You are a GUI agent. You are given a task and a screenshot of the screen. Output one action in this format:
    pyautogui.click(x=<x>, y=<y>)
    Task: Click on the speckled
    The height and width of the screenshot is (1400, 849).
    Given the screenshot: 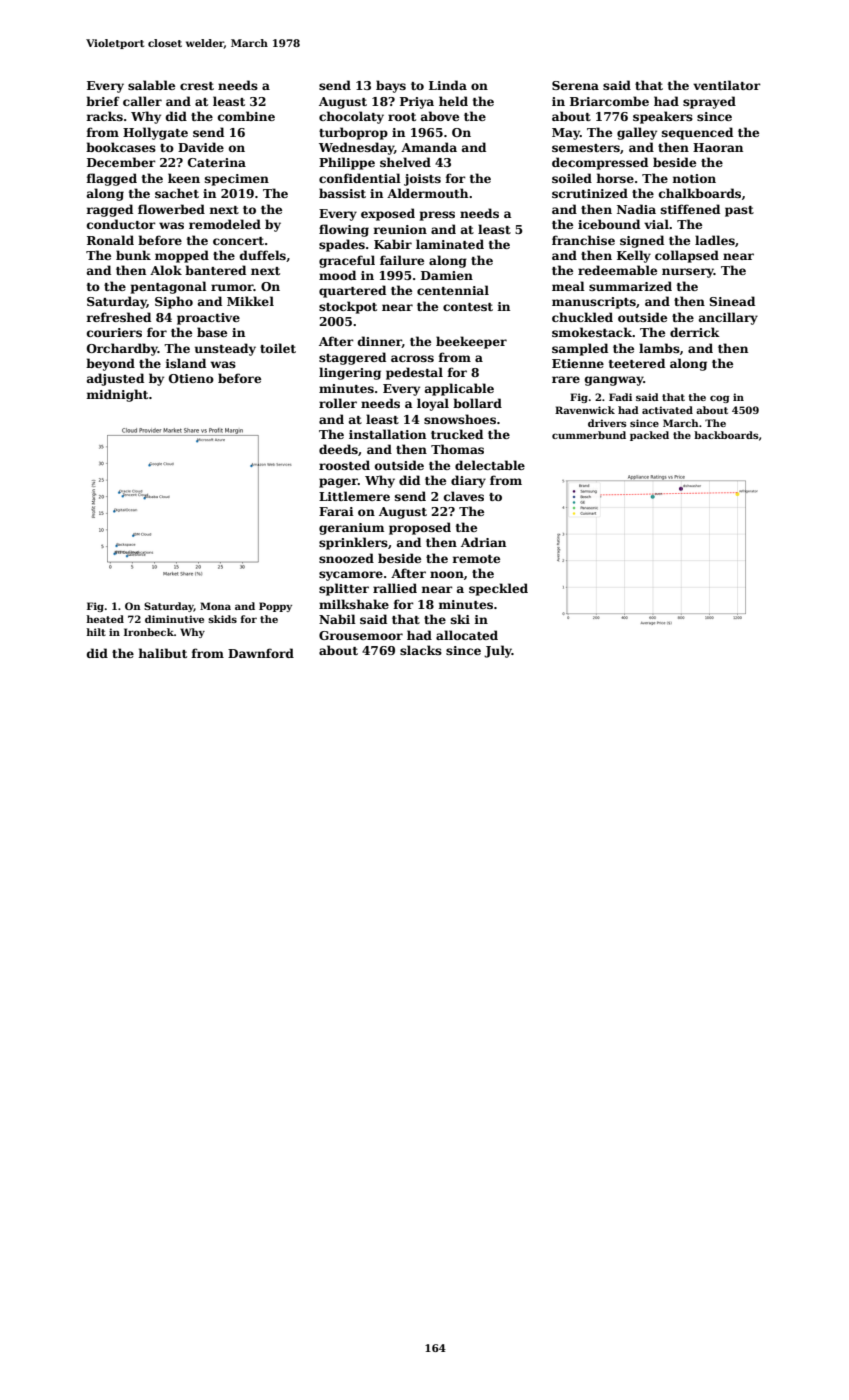 What is the action you would take?
    pyautogui.click(x=498, y=589)
